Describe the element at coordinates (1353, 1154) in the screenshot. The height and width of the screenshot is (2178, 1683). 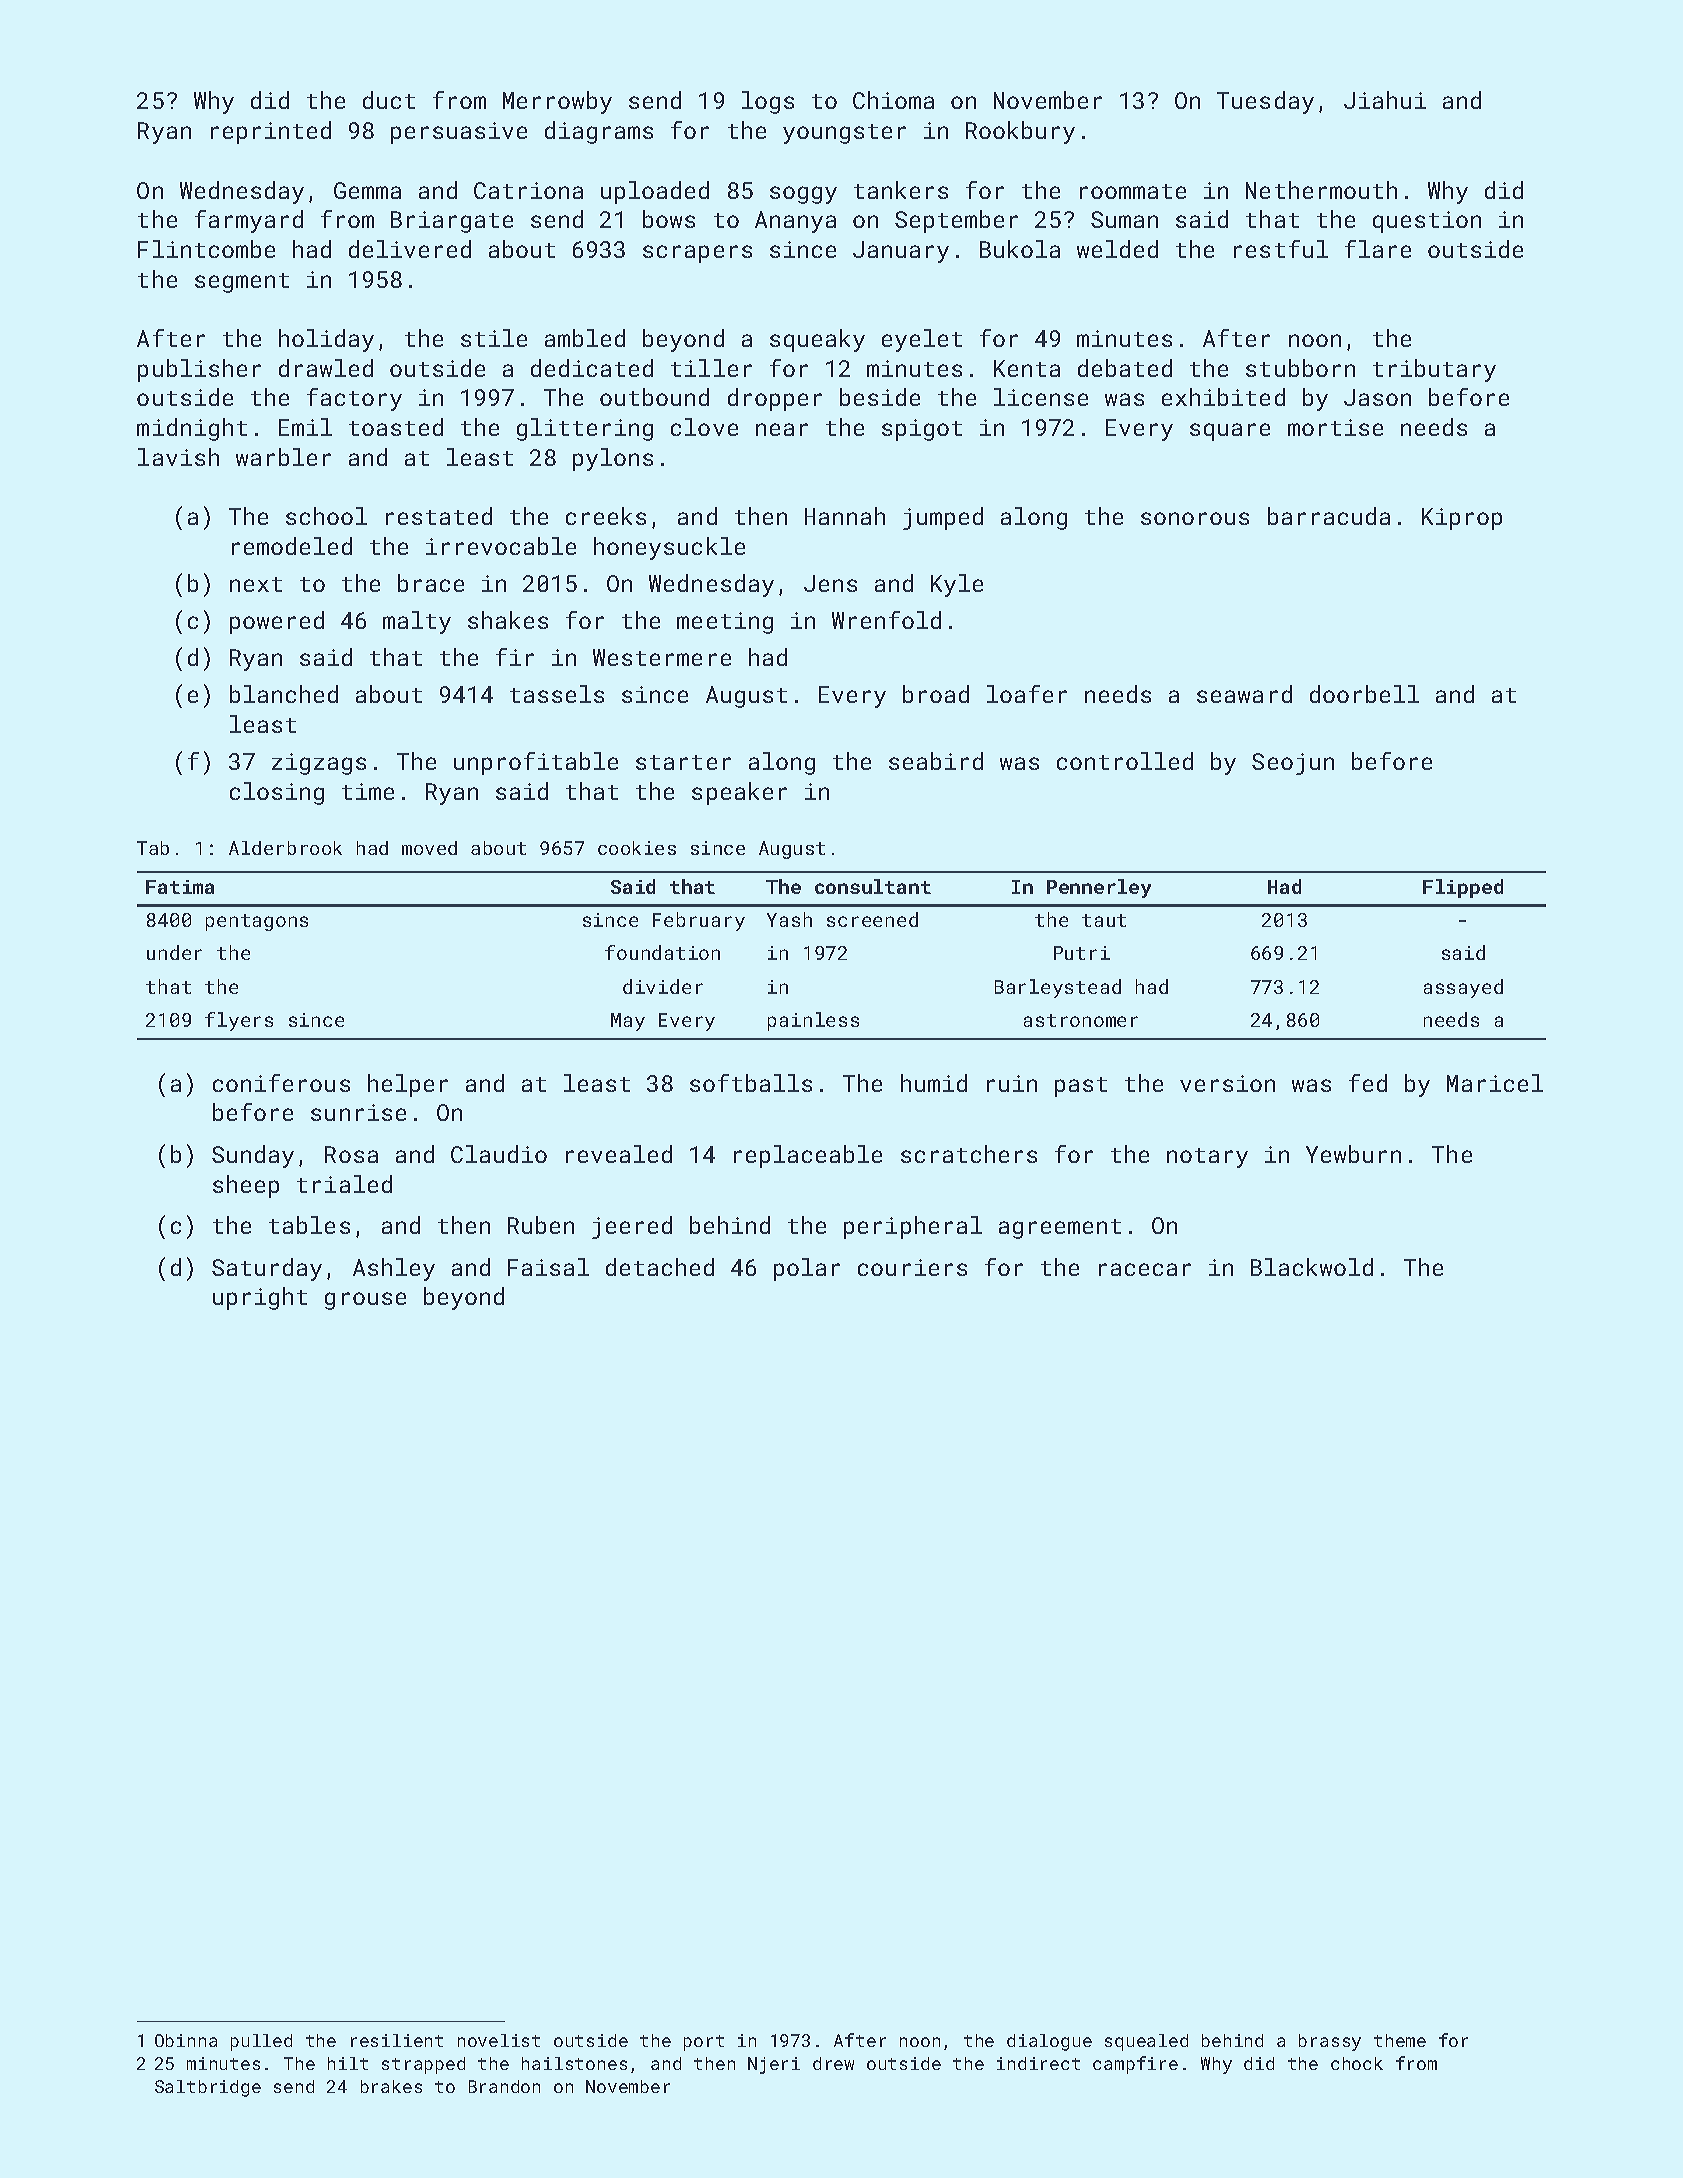
I see `Yewburn` at that location.
